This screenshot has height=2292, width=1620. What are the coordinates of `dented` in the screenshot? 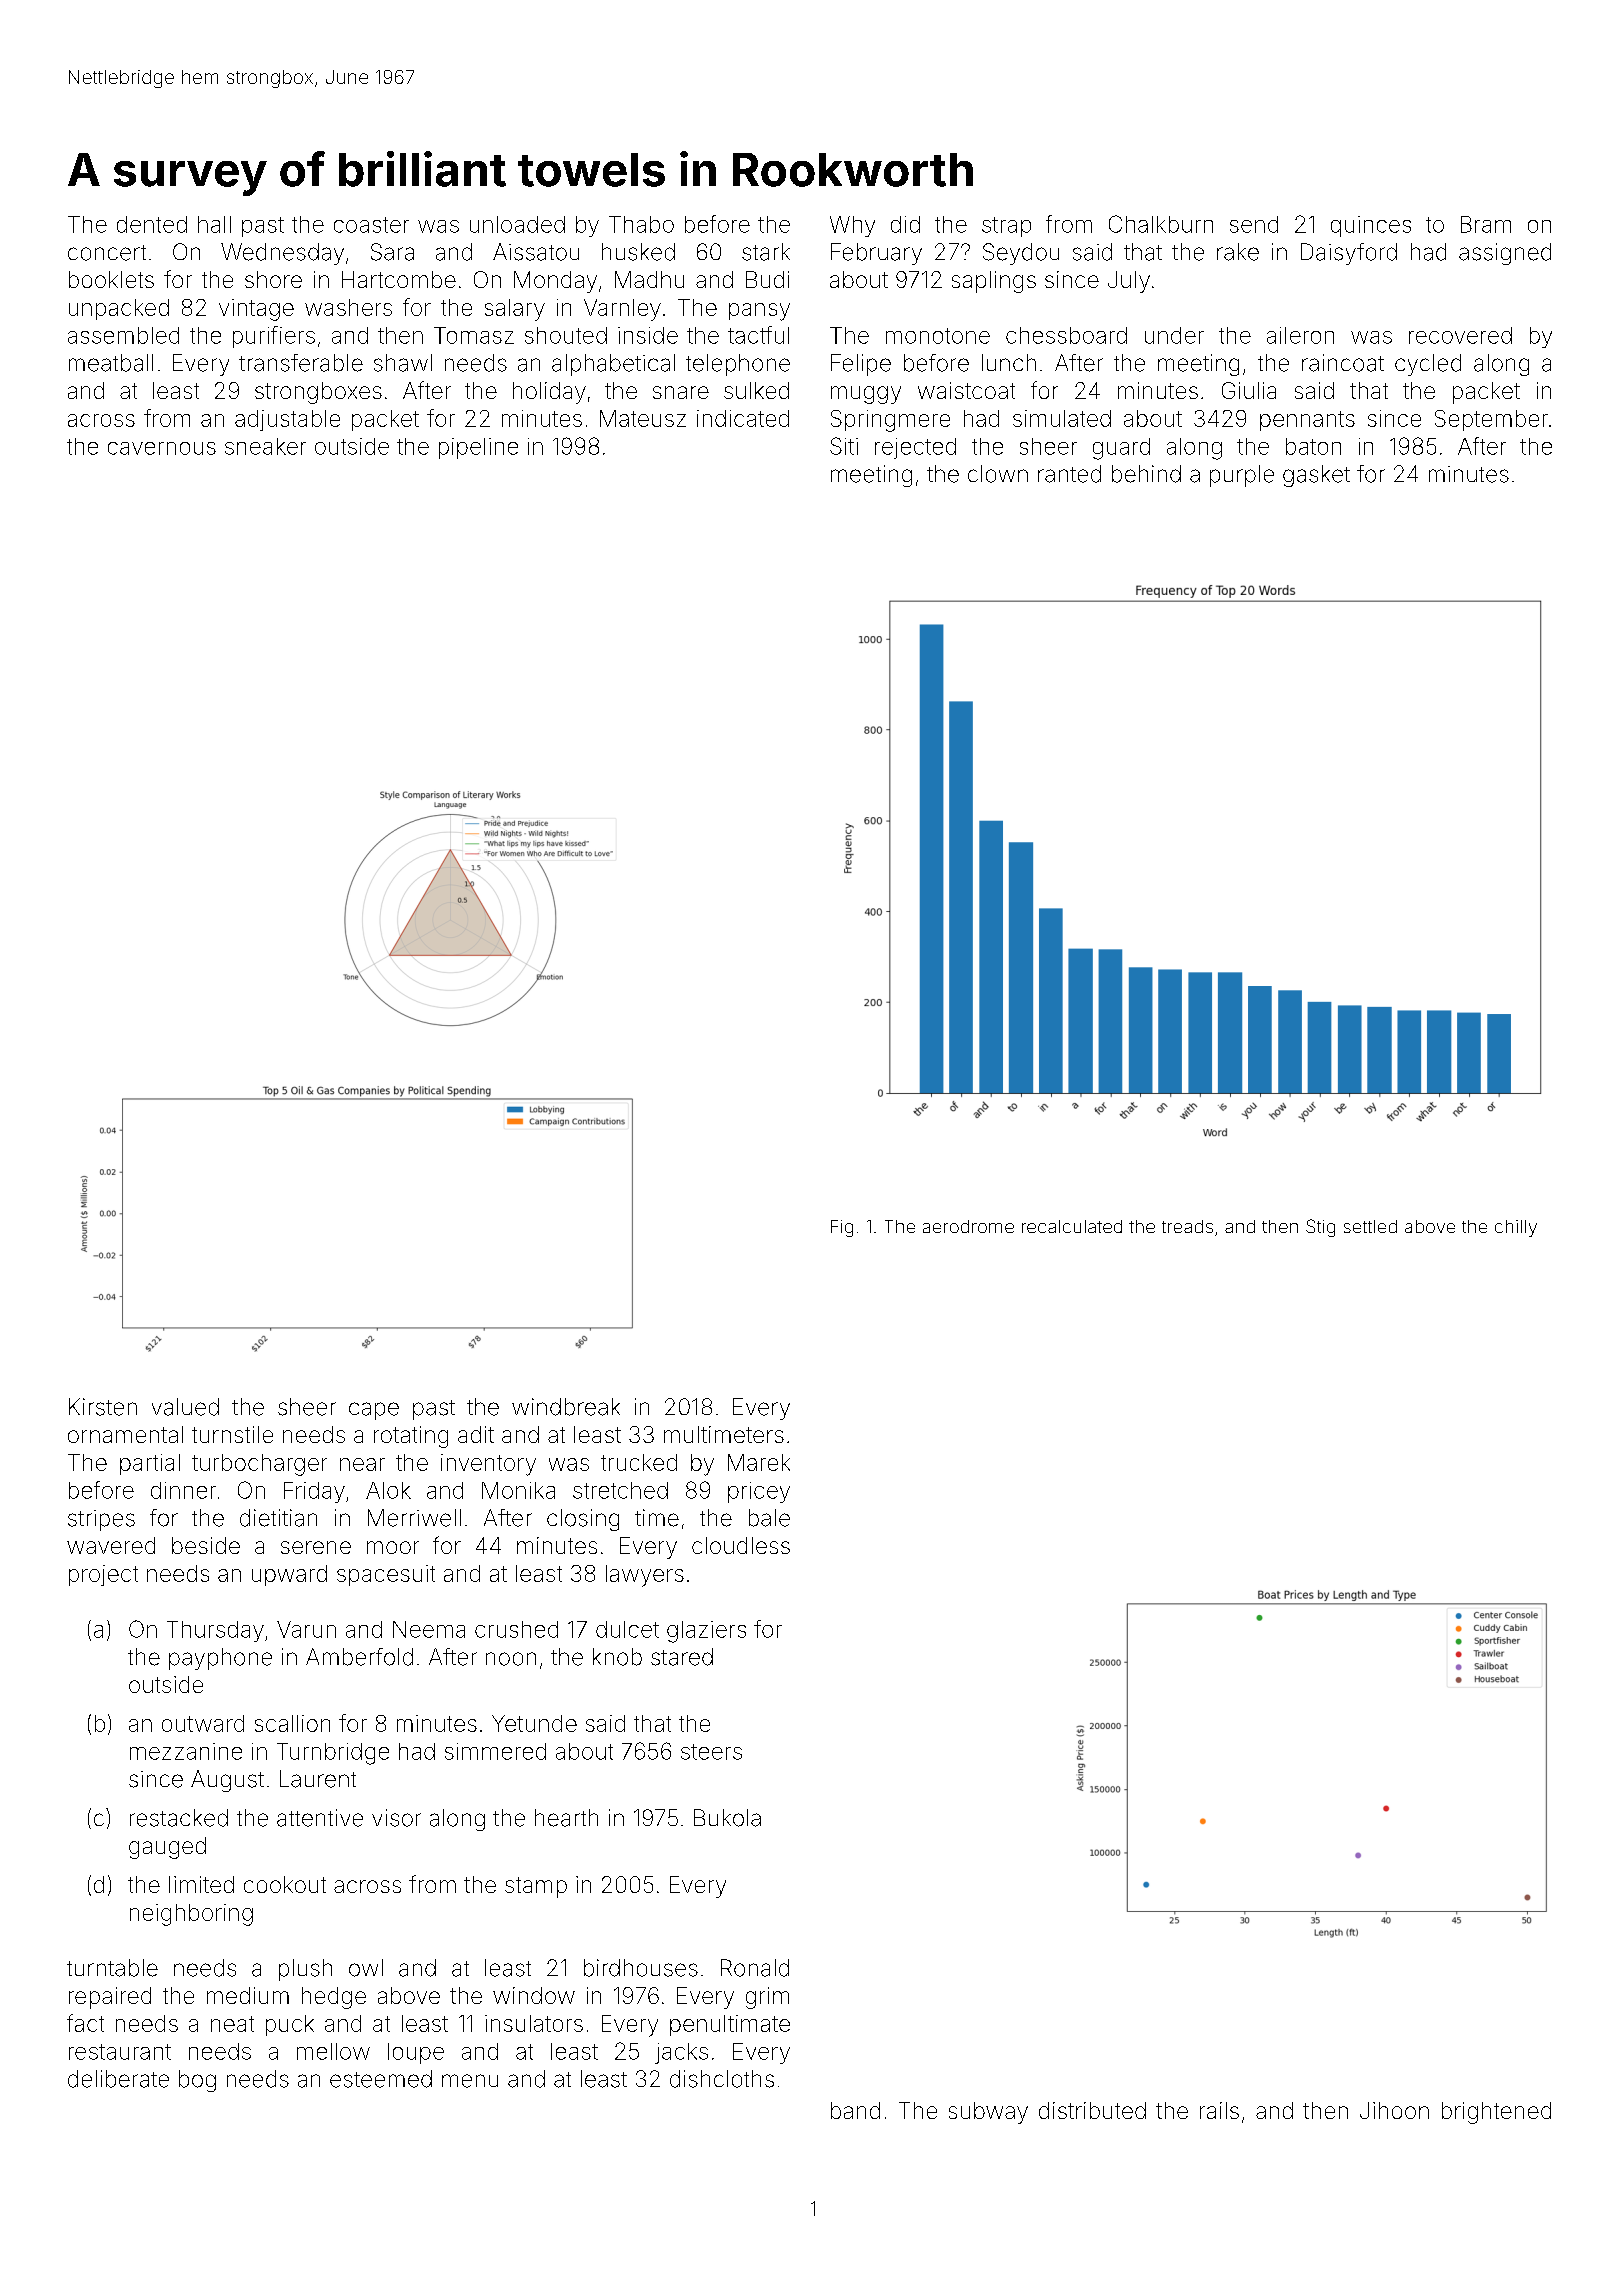 It's located at (152, 224).
